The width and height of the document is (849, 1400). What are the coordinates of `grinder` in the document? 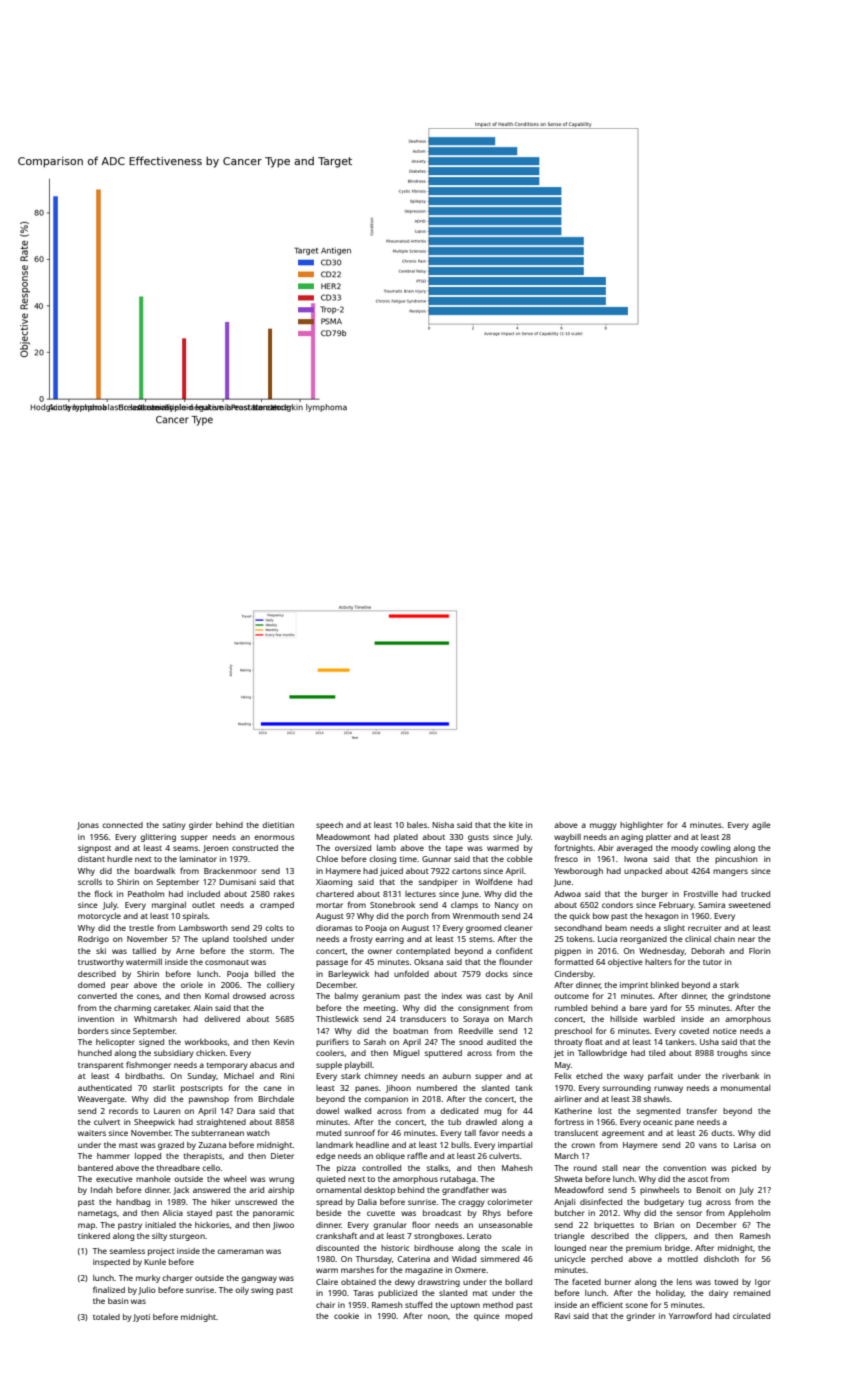 It's located at (640, 1317).
